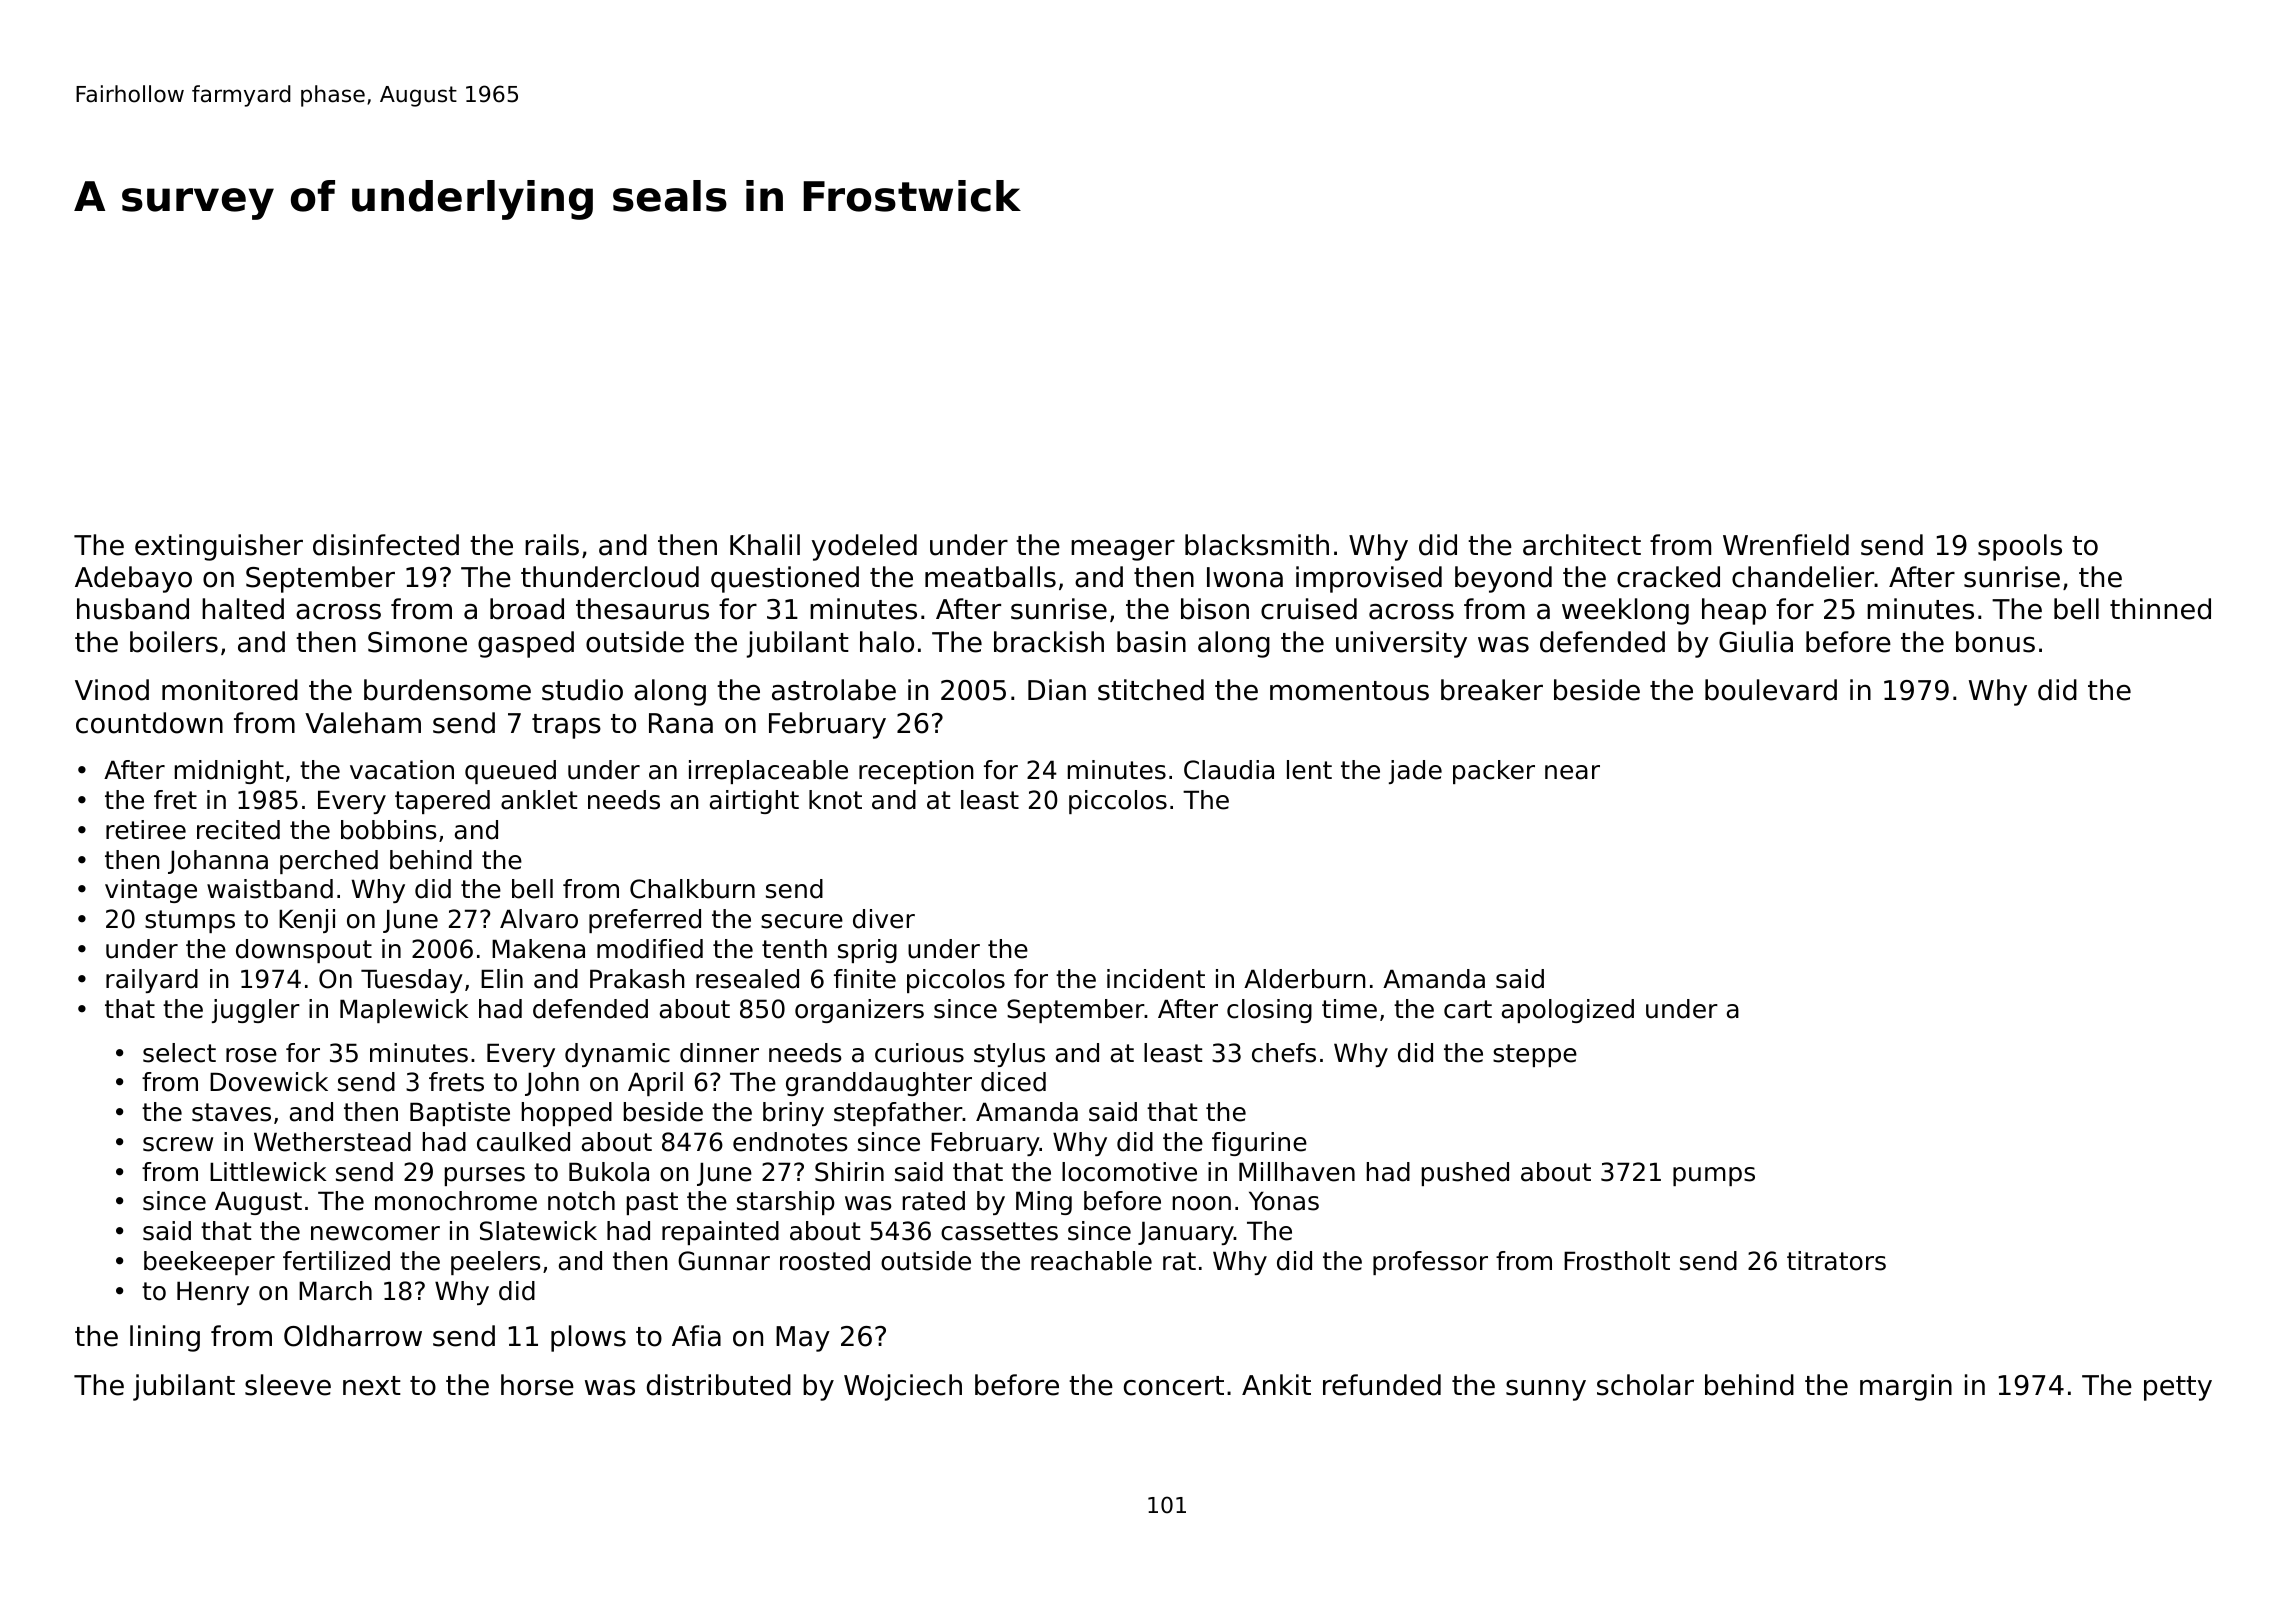 This page has height=1620, width=2292. What do you see at coordinates (2020, 547) in the page?
I see `spools` at bounding box center [2020, 547].
